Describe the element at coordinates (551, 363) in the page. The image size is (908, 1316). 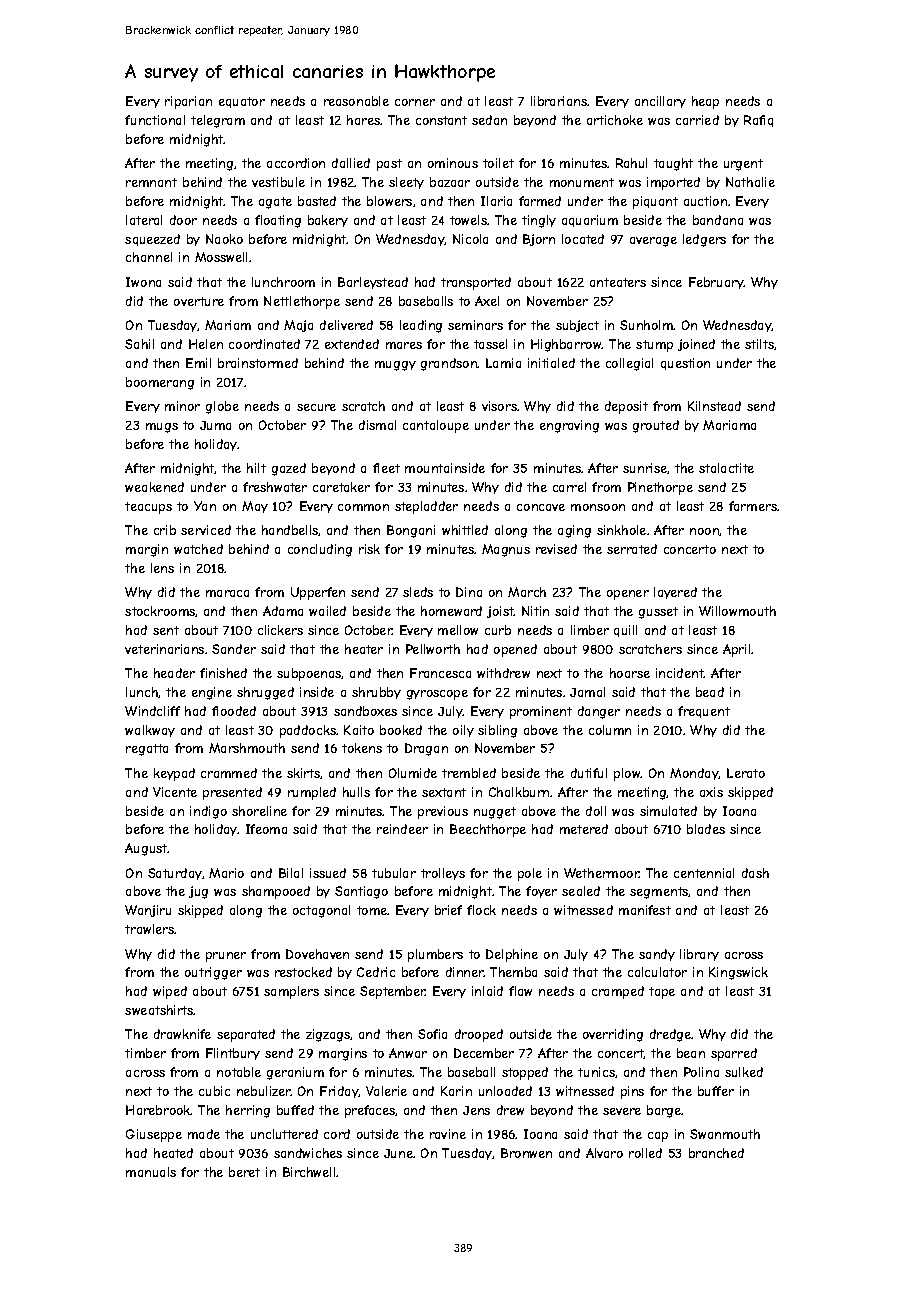
I see `initialed` at that location.
